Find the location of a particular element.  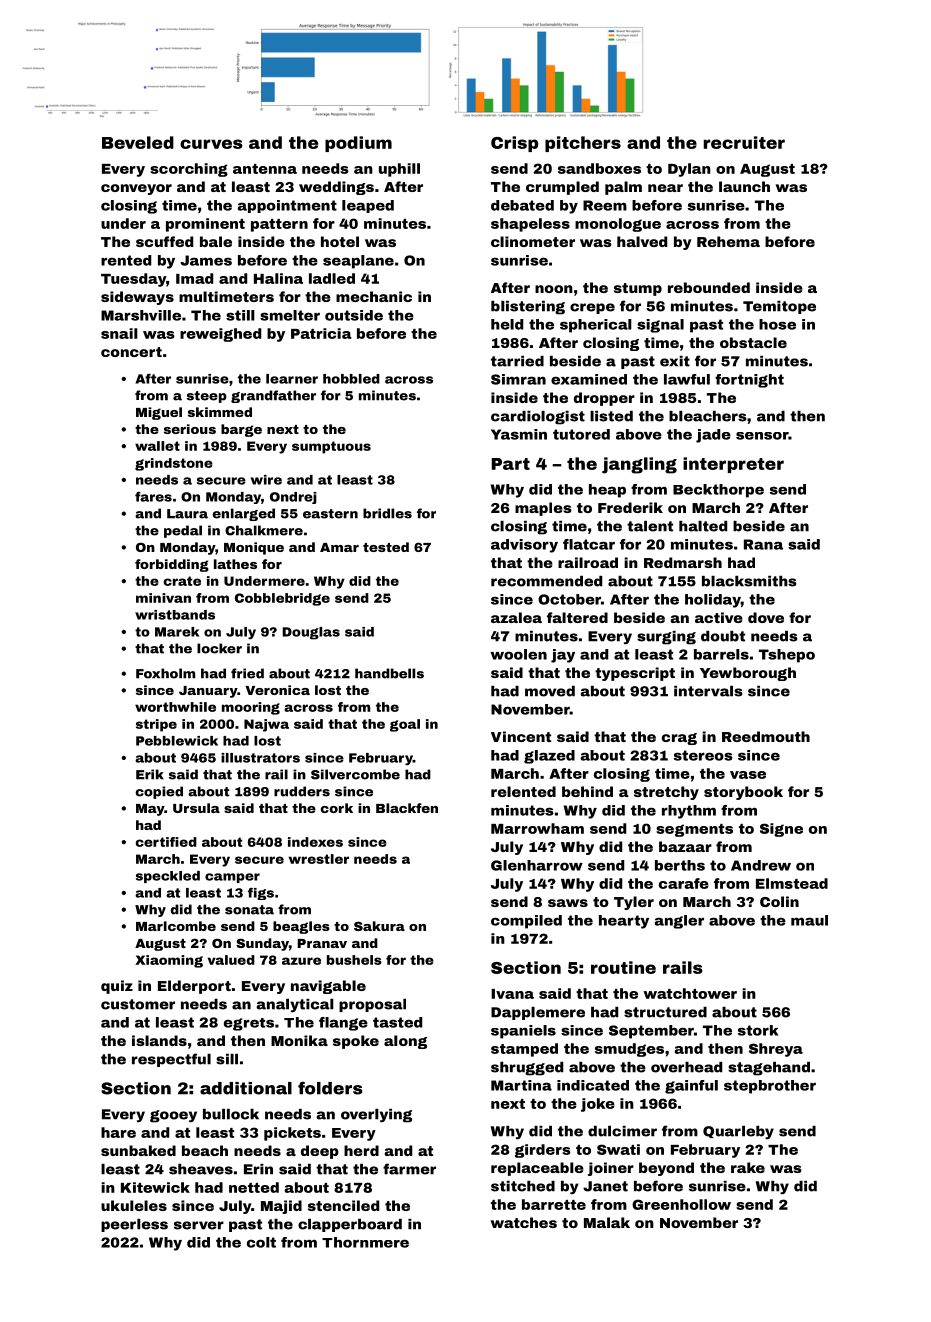

tutored is located at coordinates (581, 434).
